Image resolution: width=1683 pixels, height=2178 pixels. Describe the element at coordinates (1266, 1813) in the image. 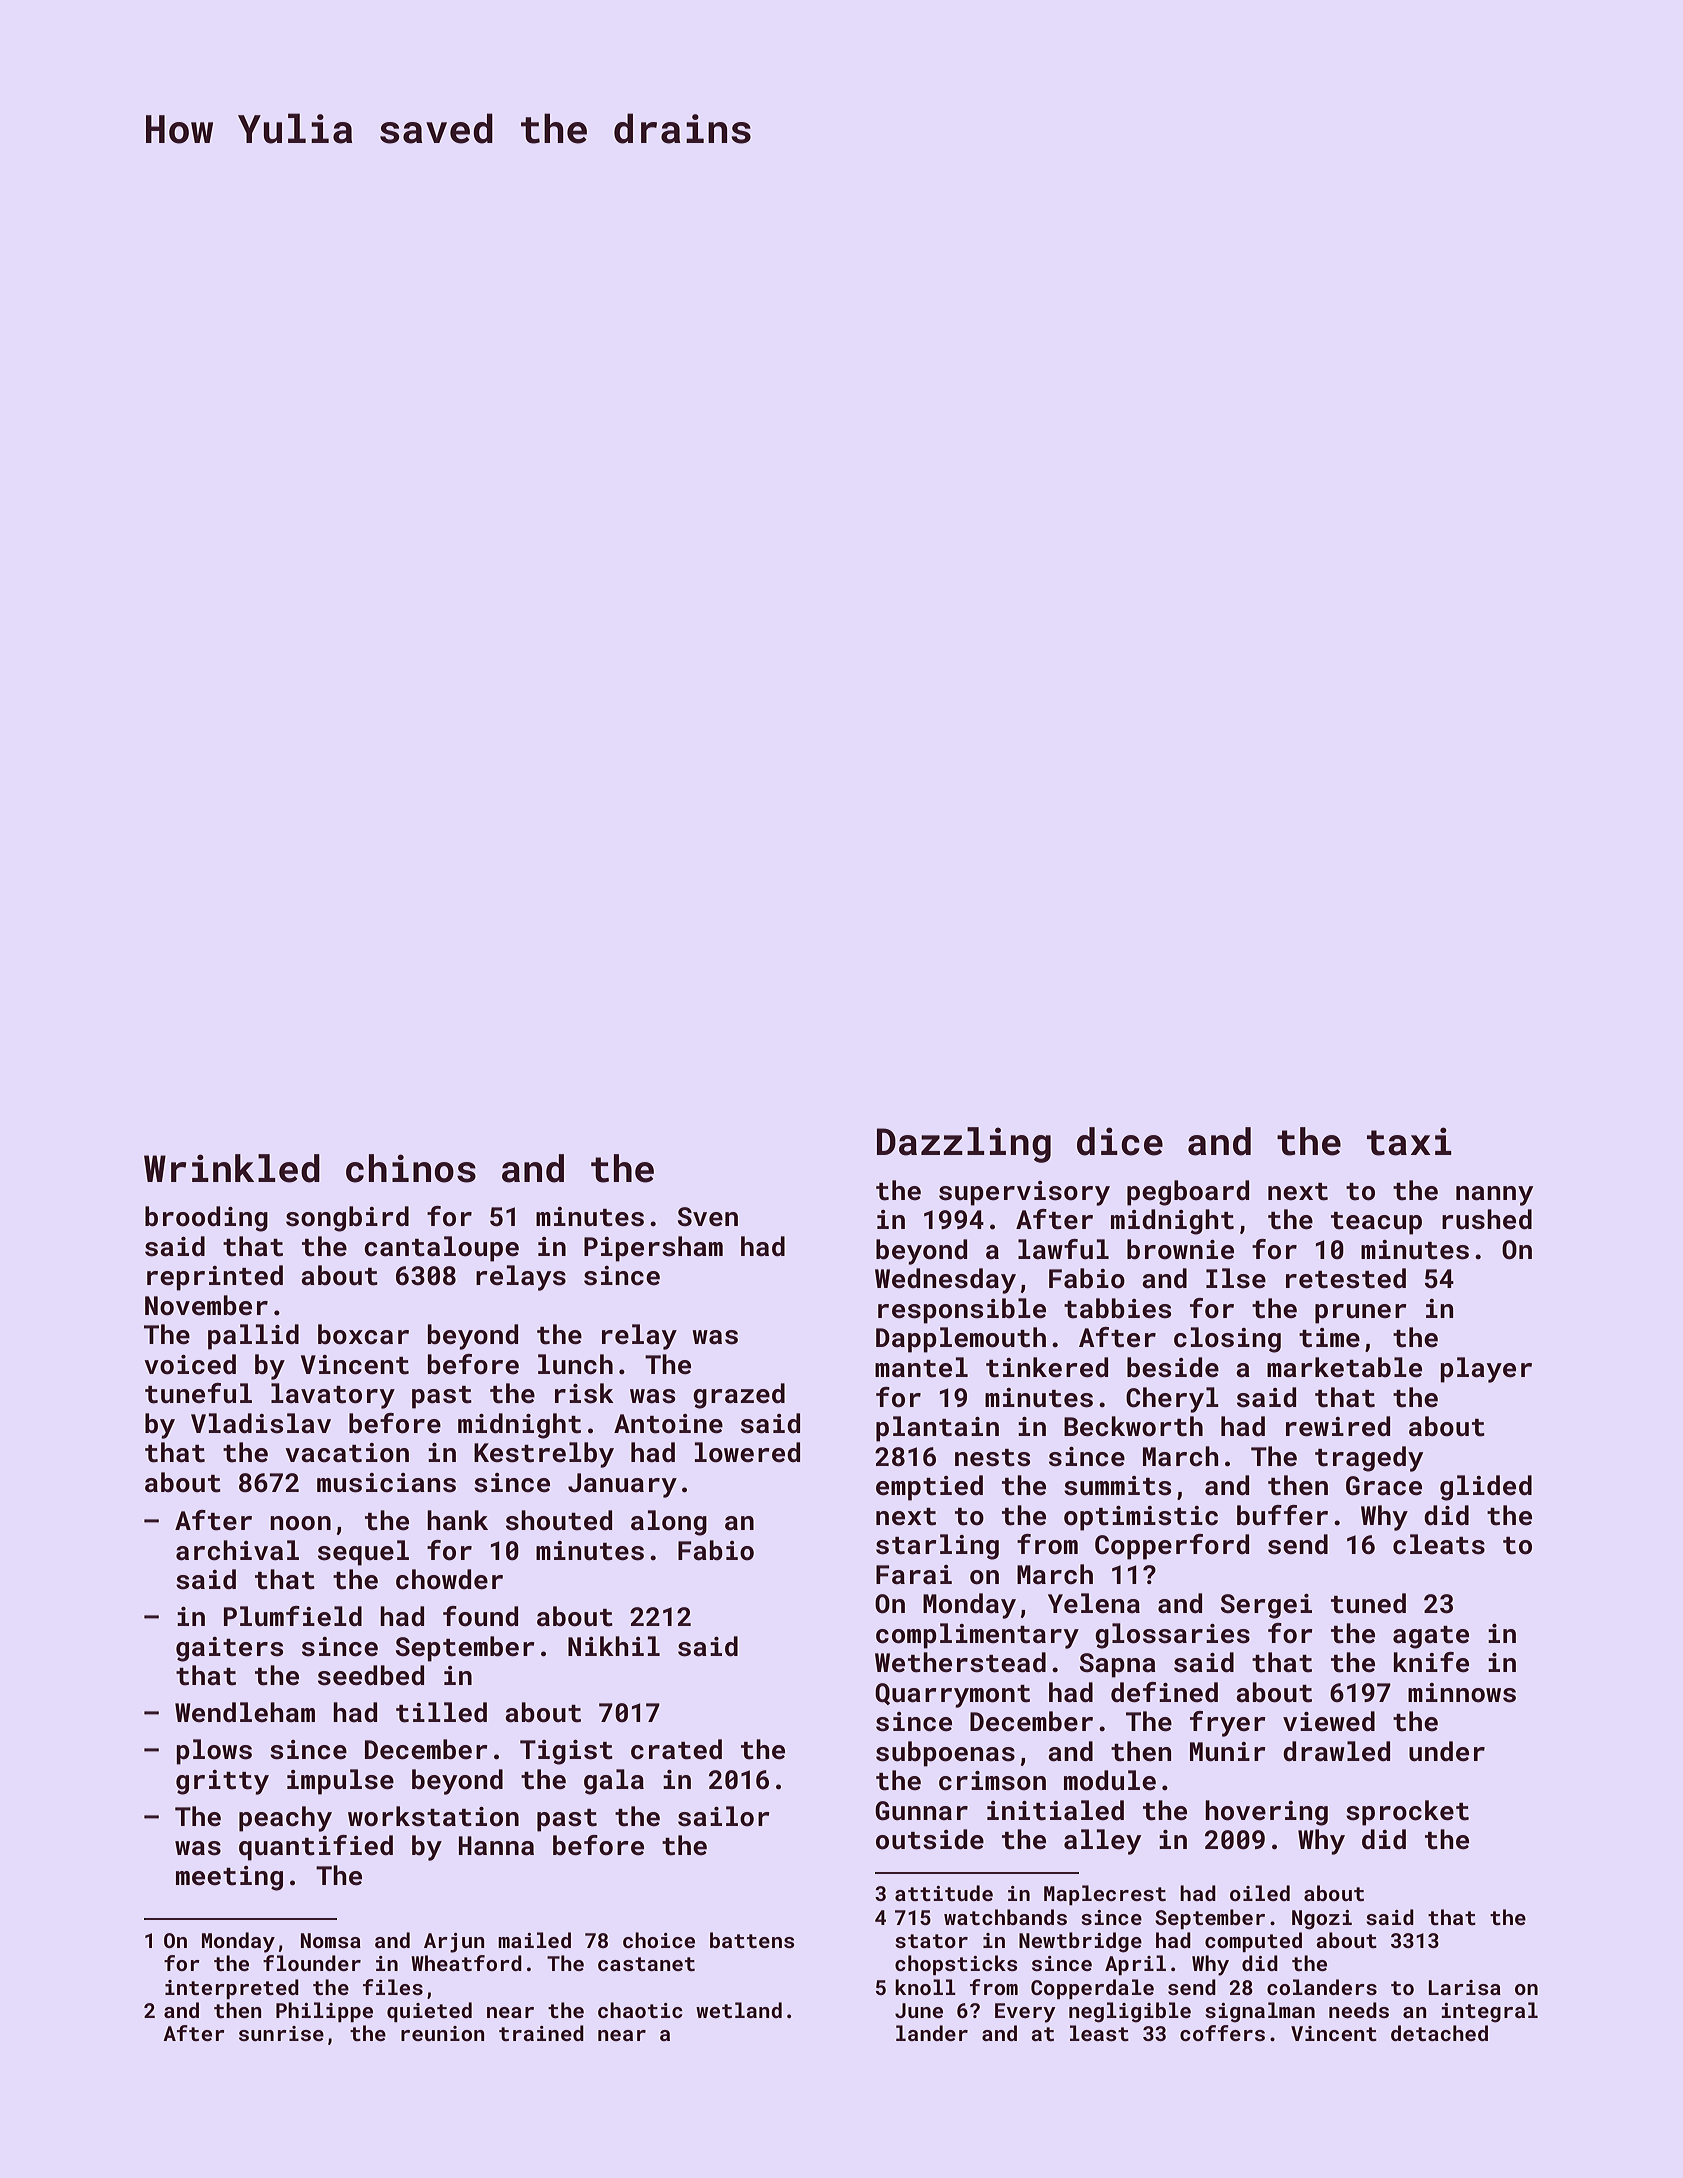

I see `hovering` at that location.
